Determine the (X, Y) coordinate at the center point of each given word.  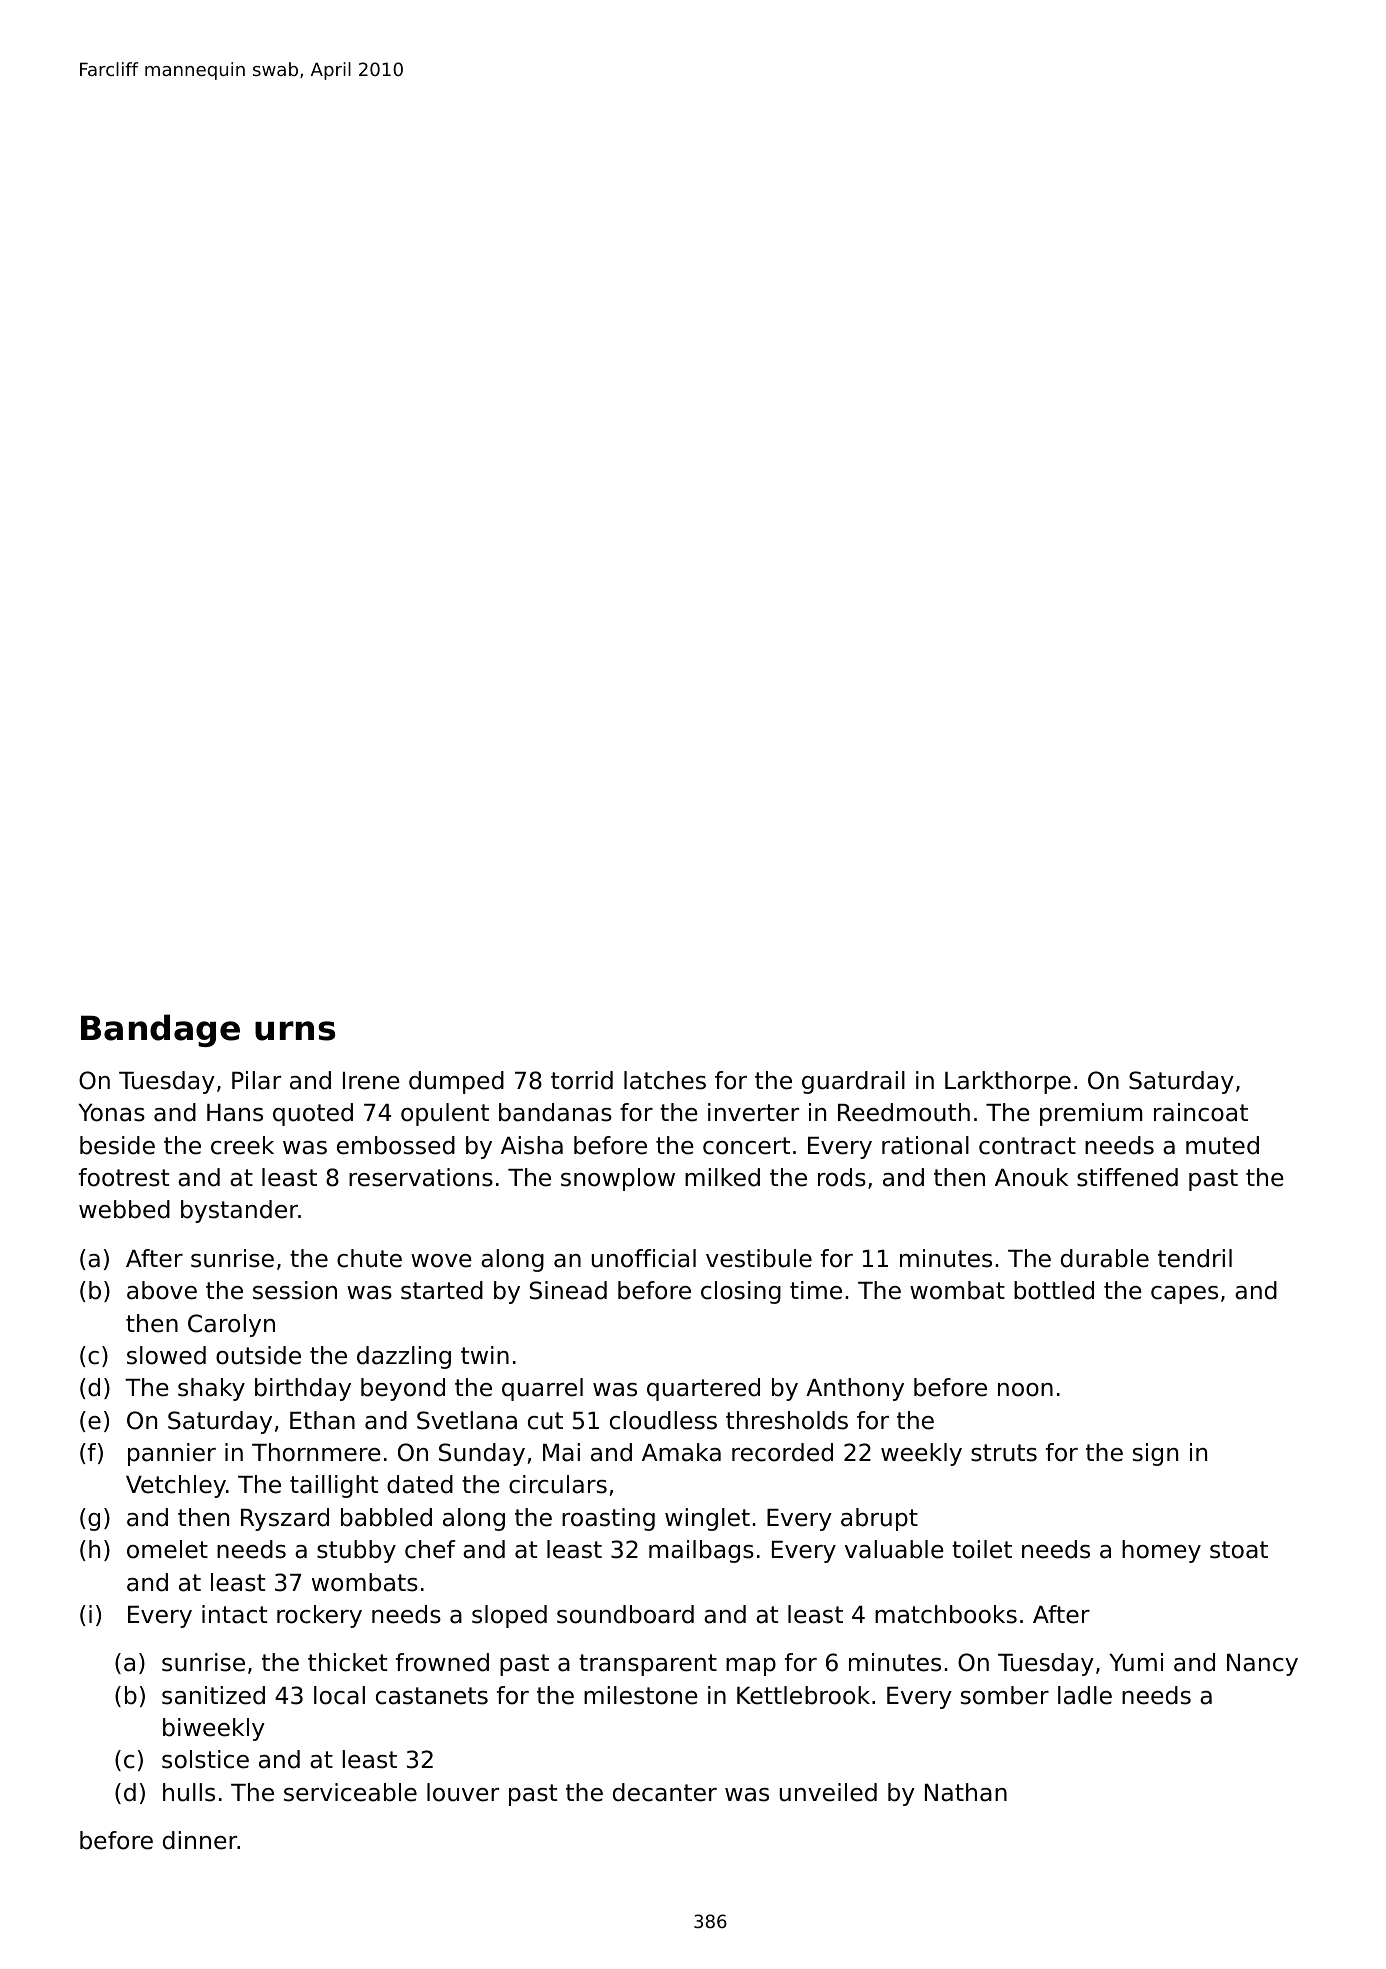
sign (1155, 1454)
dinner (200, 1840)
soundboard (625, 1614)
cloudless (663, 1420)
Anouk (1031, 1177)
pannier (172, 1454)
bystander (239, 1211)
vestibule (759, 1258)
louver (463, 1792)
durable (1105, 1258)
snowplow (618, 1179)
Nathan (966, 1792)
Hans (235, 1113)
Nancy (1262, 1665)
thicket (347, 1662)
